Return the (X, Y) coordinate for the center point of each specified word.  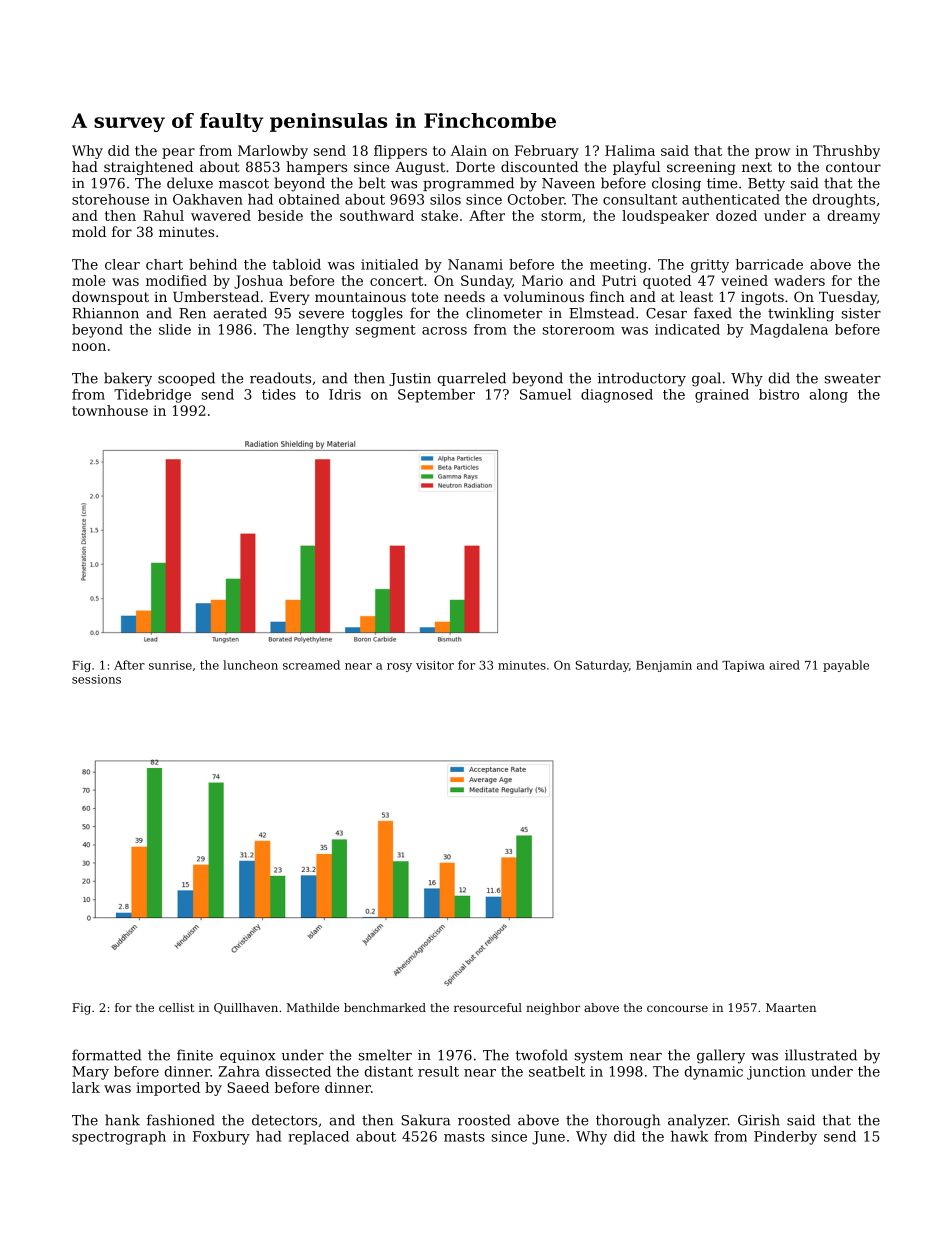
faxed (713, 313)
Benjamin (664, 666)
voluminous (544, 296)
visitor (435, 665)
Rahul (163, 215)
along (829, 396)
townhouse (110, 410)
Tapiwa (743, 666)
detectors (284, 1120)
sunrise (170, 665)
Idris (345, 394)
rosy (399, 667)
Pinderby (785, 1138)
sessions (96, 679)
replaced (318, 1138)
